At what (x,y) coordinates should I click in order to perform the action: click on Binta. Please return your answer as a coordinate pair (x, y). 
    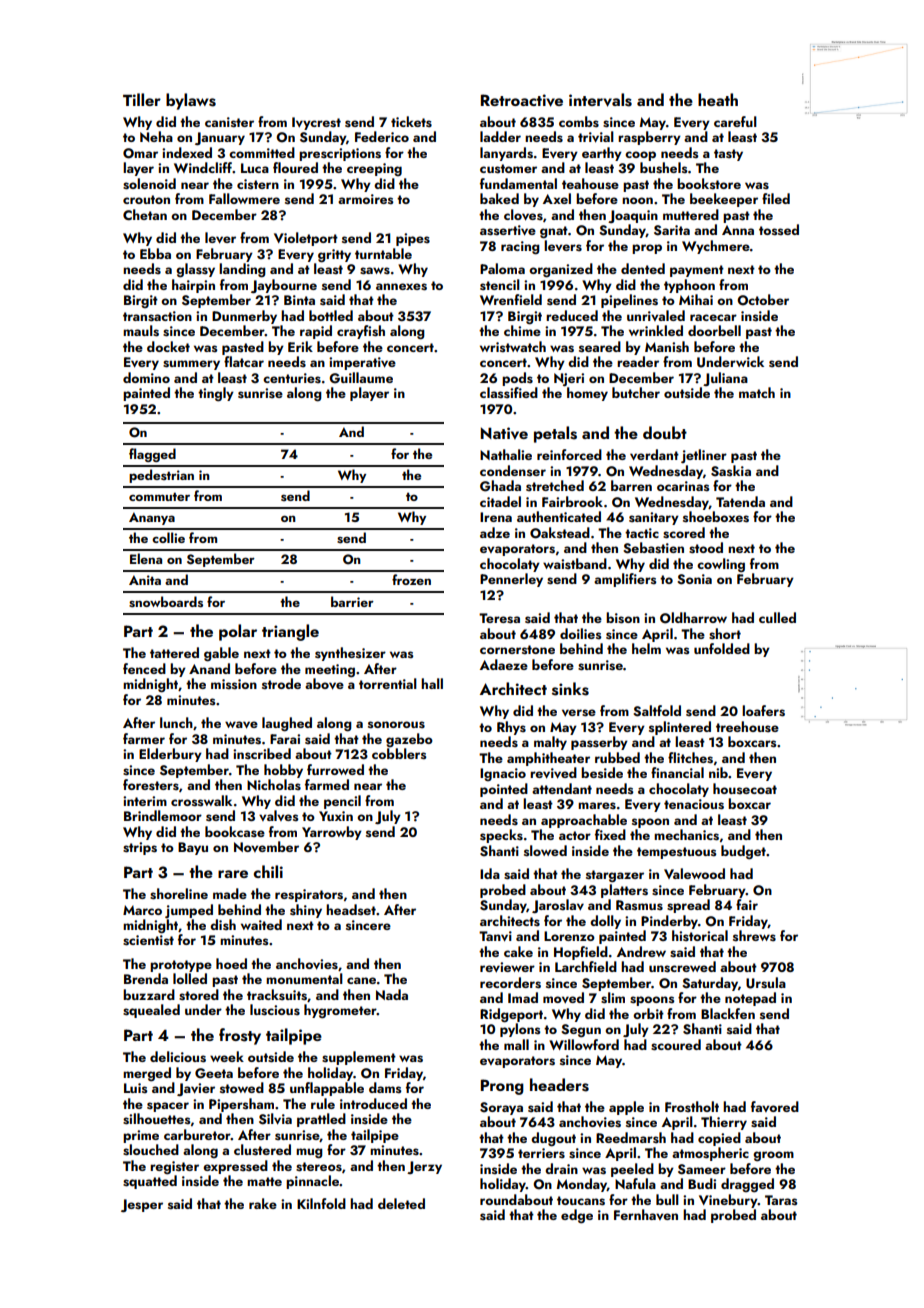
    Looking at the image, I should click on (299, 300).
